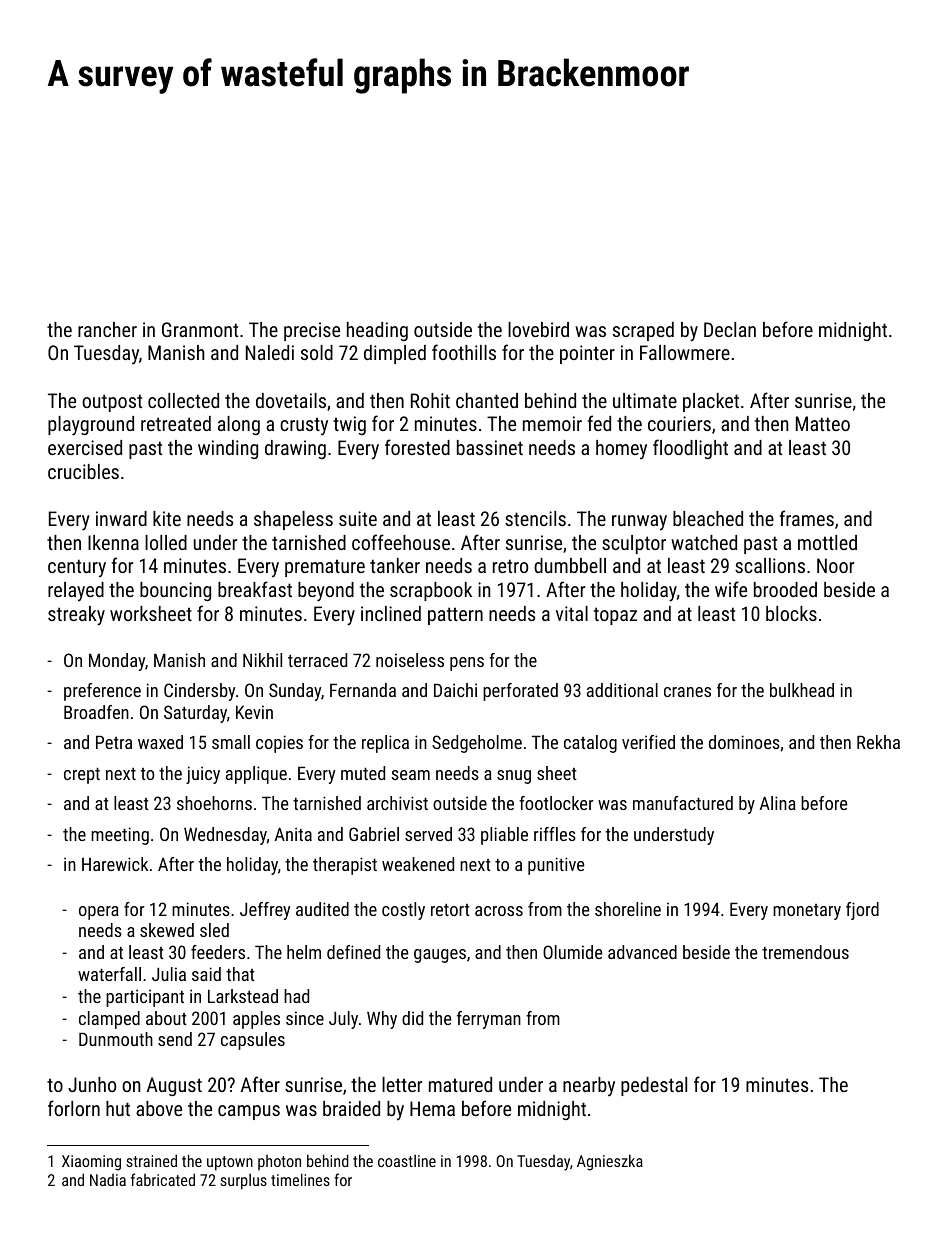 Image resolution: width=952 pixels, height=1233 pixels. I want to click on fjord, so click(862, 911).
